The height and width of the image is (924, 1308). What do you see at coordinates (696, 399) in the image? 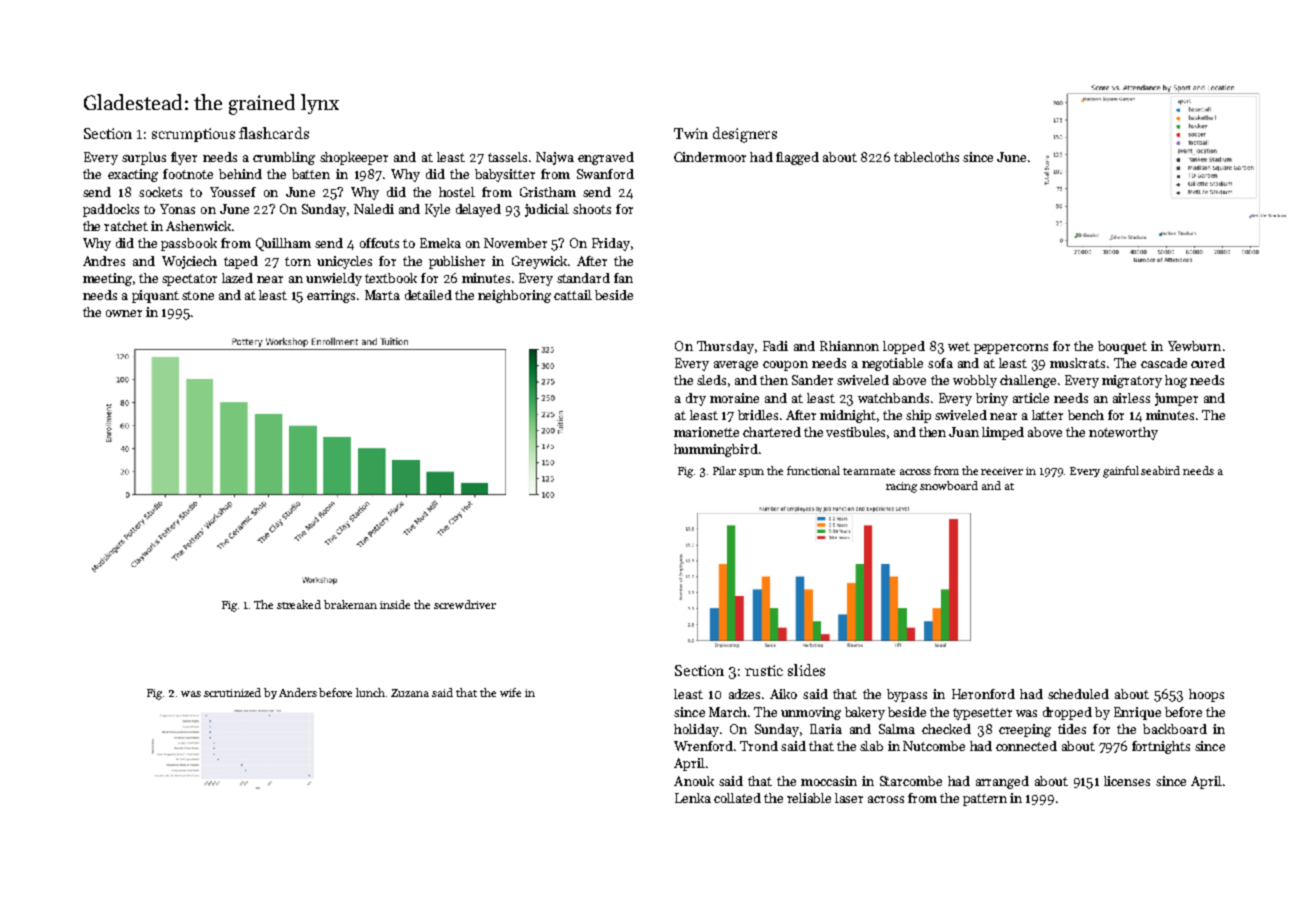
I see `dry` at bounding box center [696, 399].
